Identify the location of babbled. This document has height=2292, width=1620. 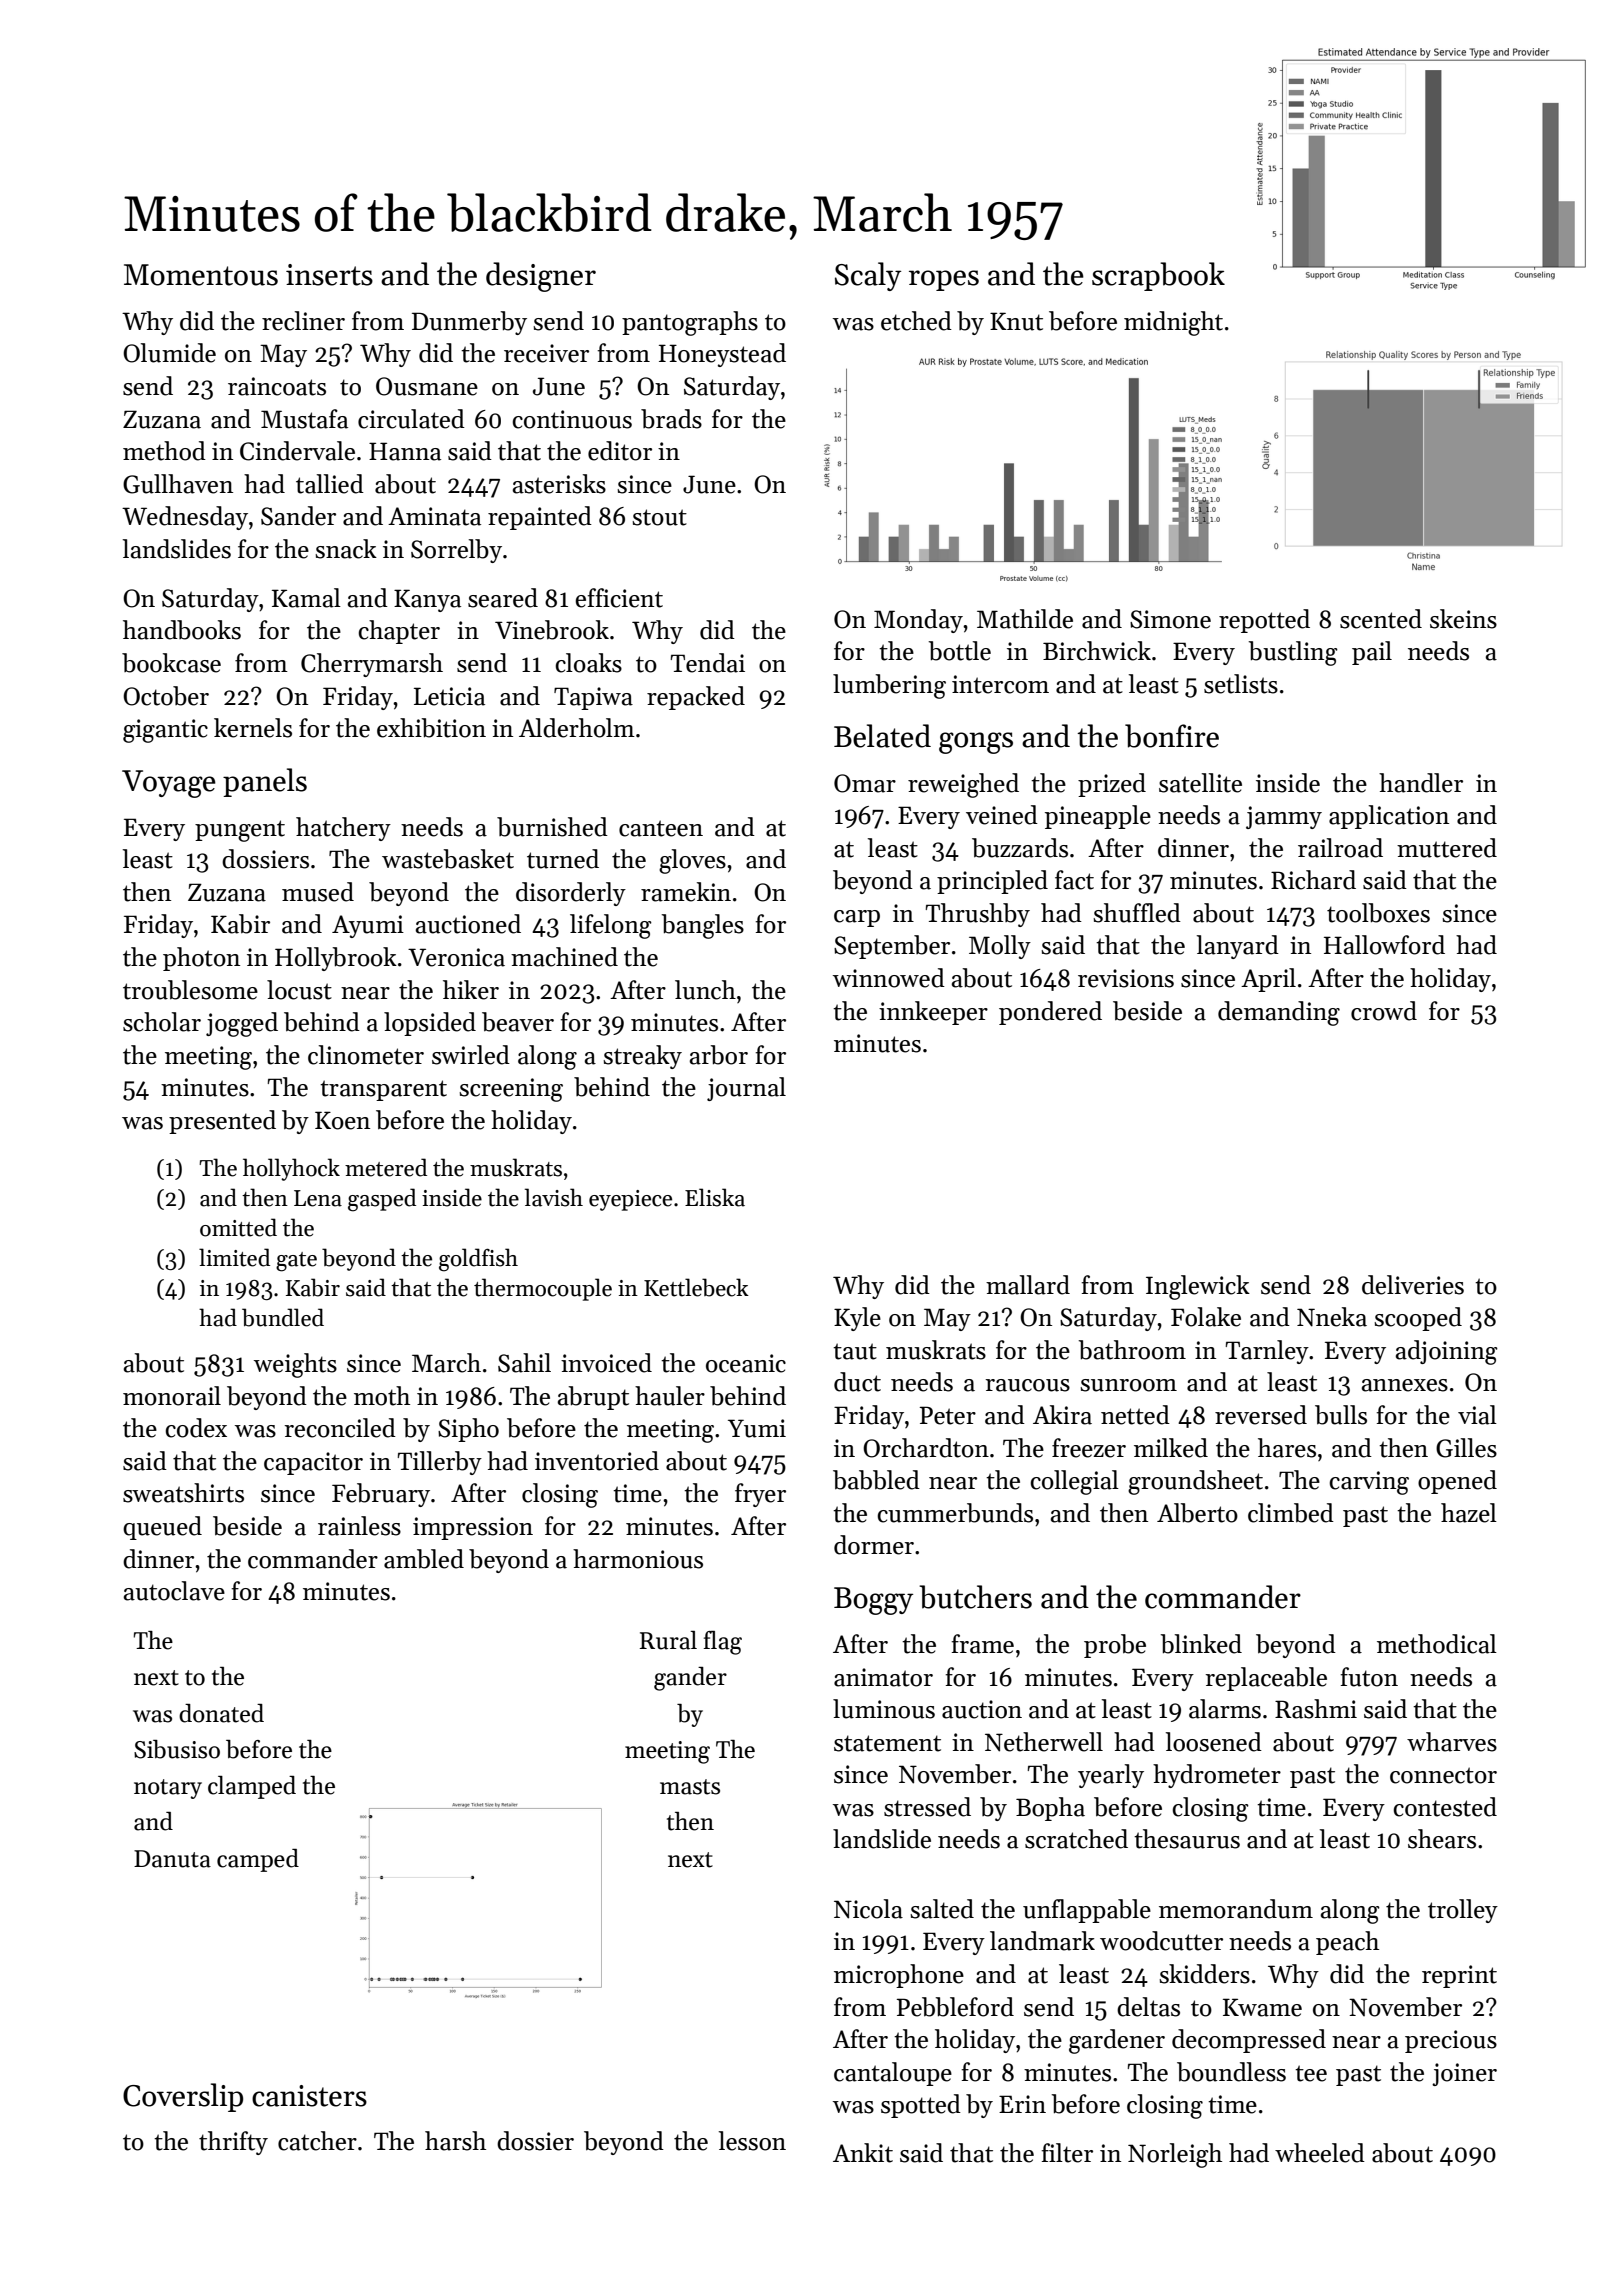
(876, 1480).
